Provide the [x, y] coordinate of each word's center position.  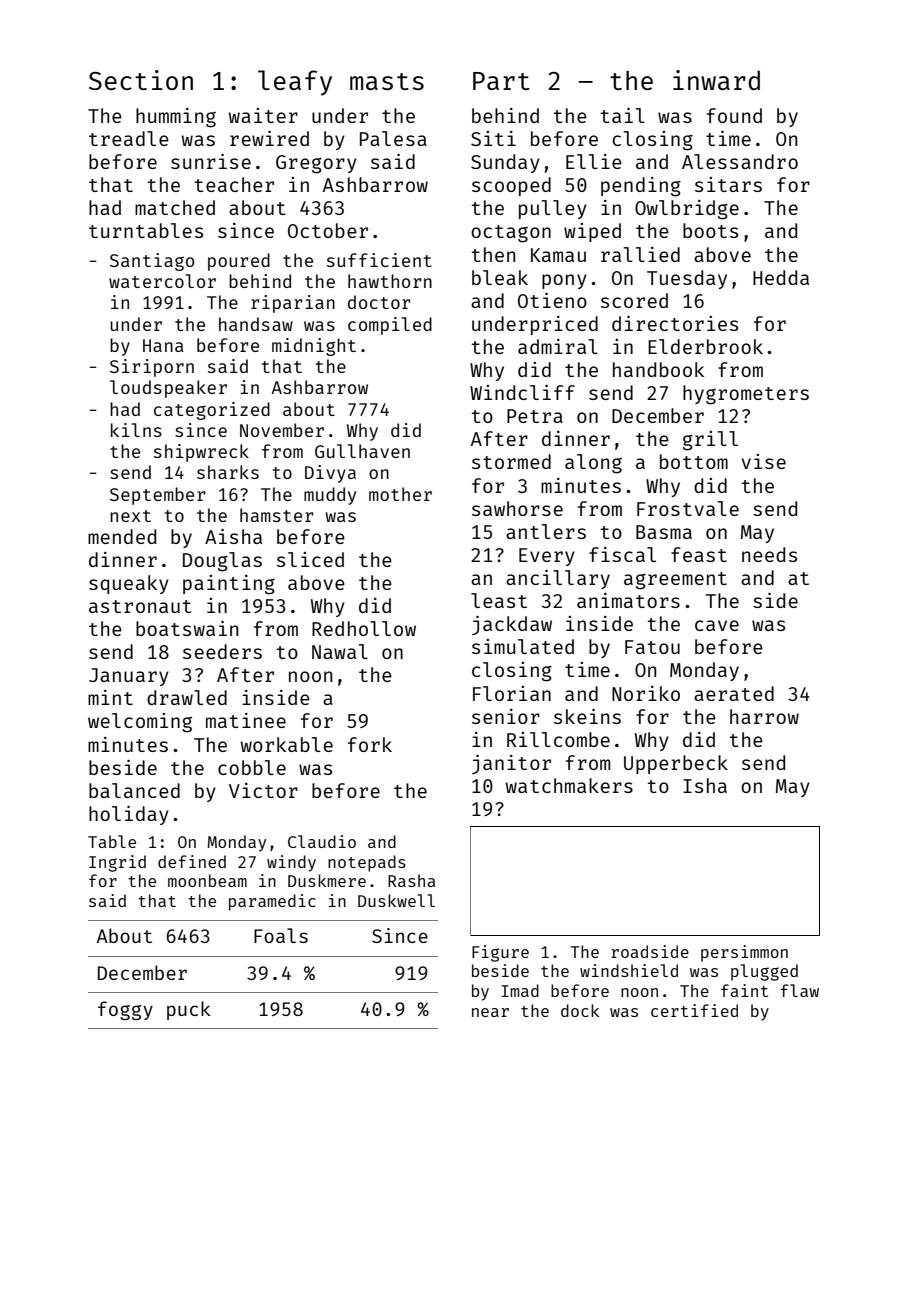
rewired [269, 138]
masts [387, 81]
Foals [281, 935]
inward [716, 80]
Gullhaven [362, 451]
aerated [734, 693]
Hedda [781, 277]
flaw [800, 990]
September [157, 496]
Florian [512, 693]
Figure [500, 953]
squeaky [129, 584]
